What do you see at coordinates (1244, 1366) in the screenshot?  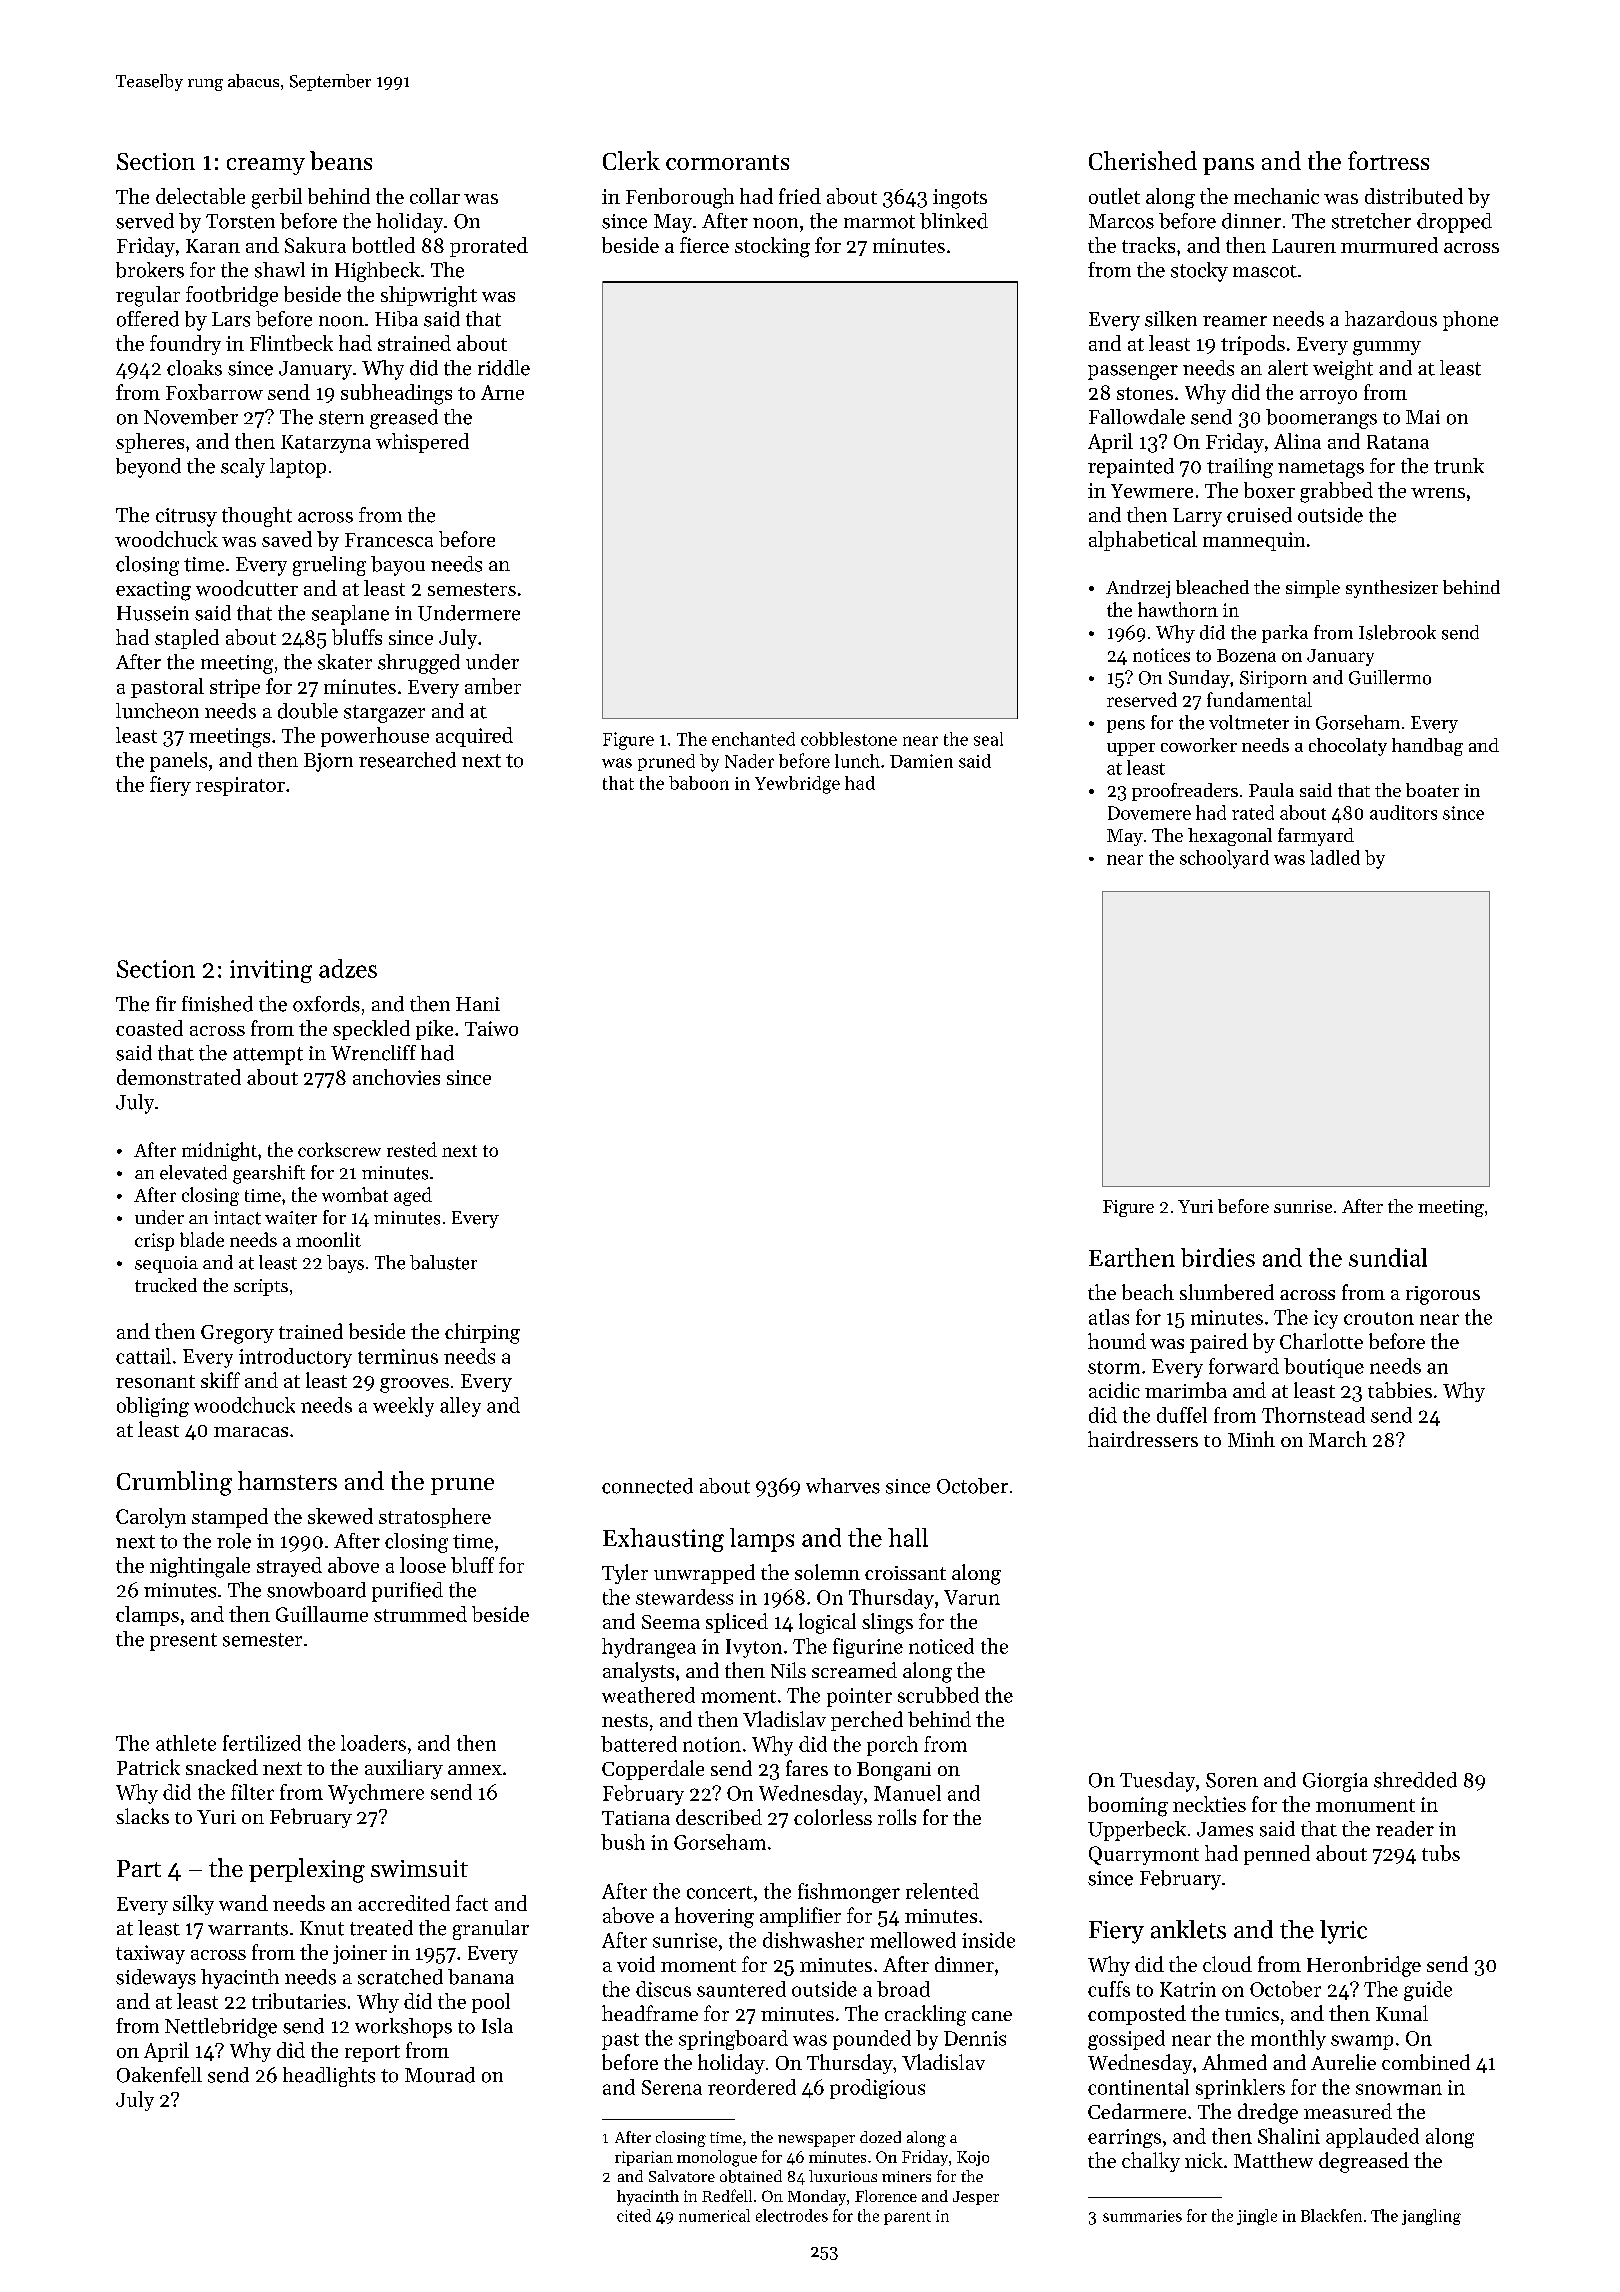 I see `forward` at bounding box center [1244, 1366].
